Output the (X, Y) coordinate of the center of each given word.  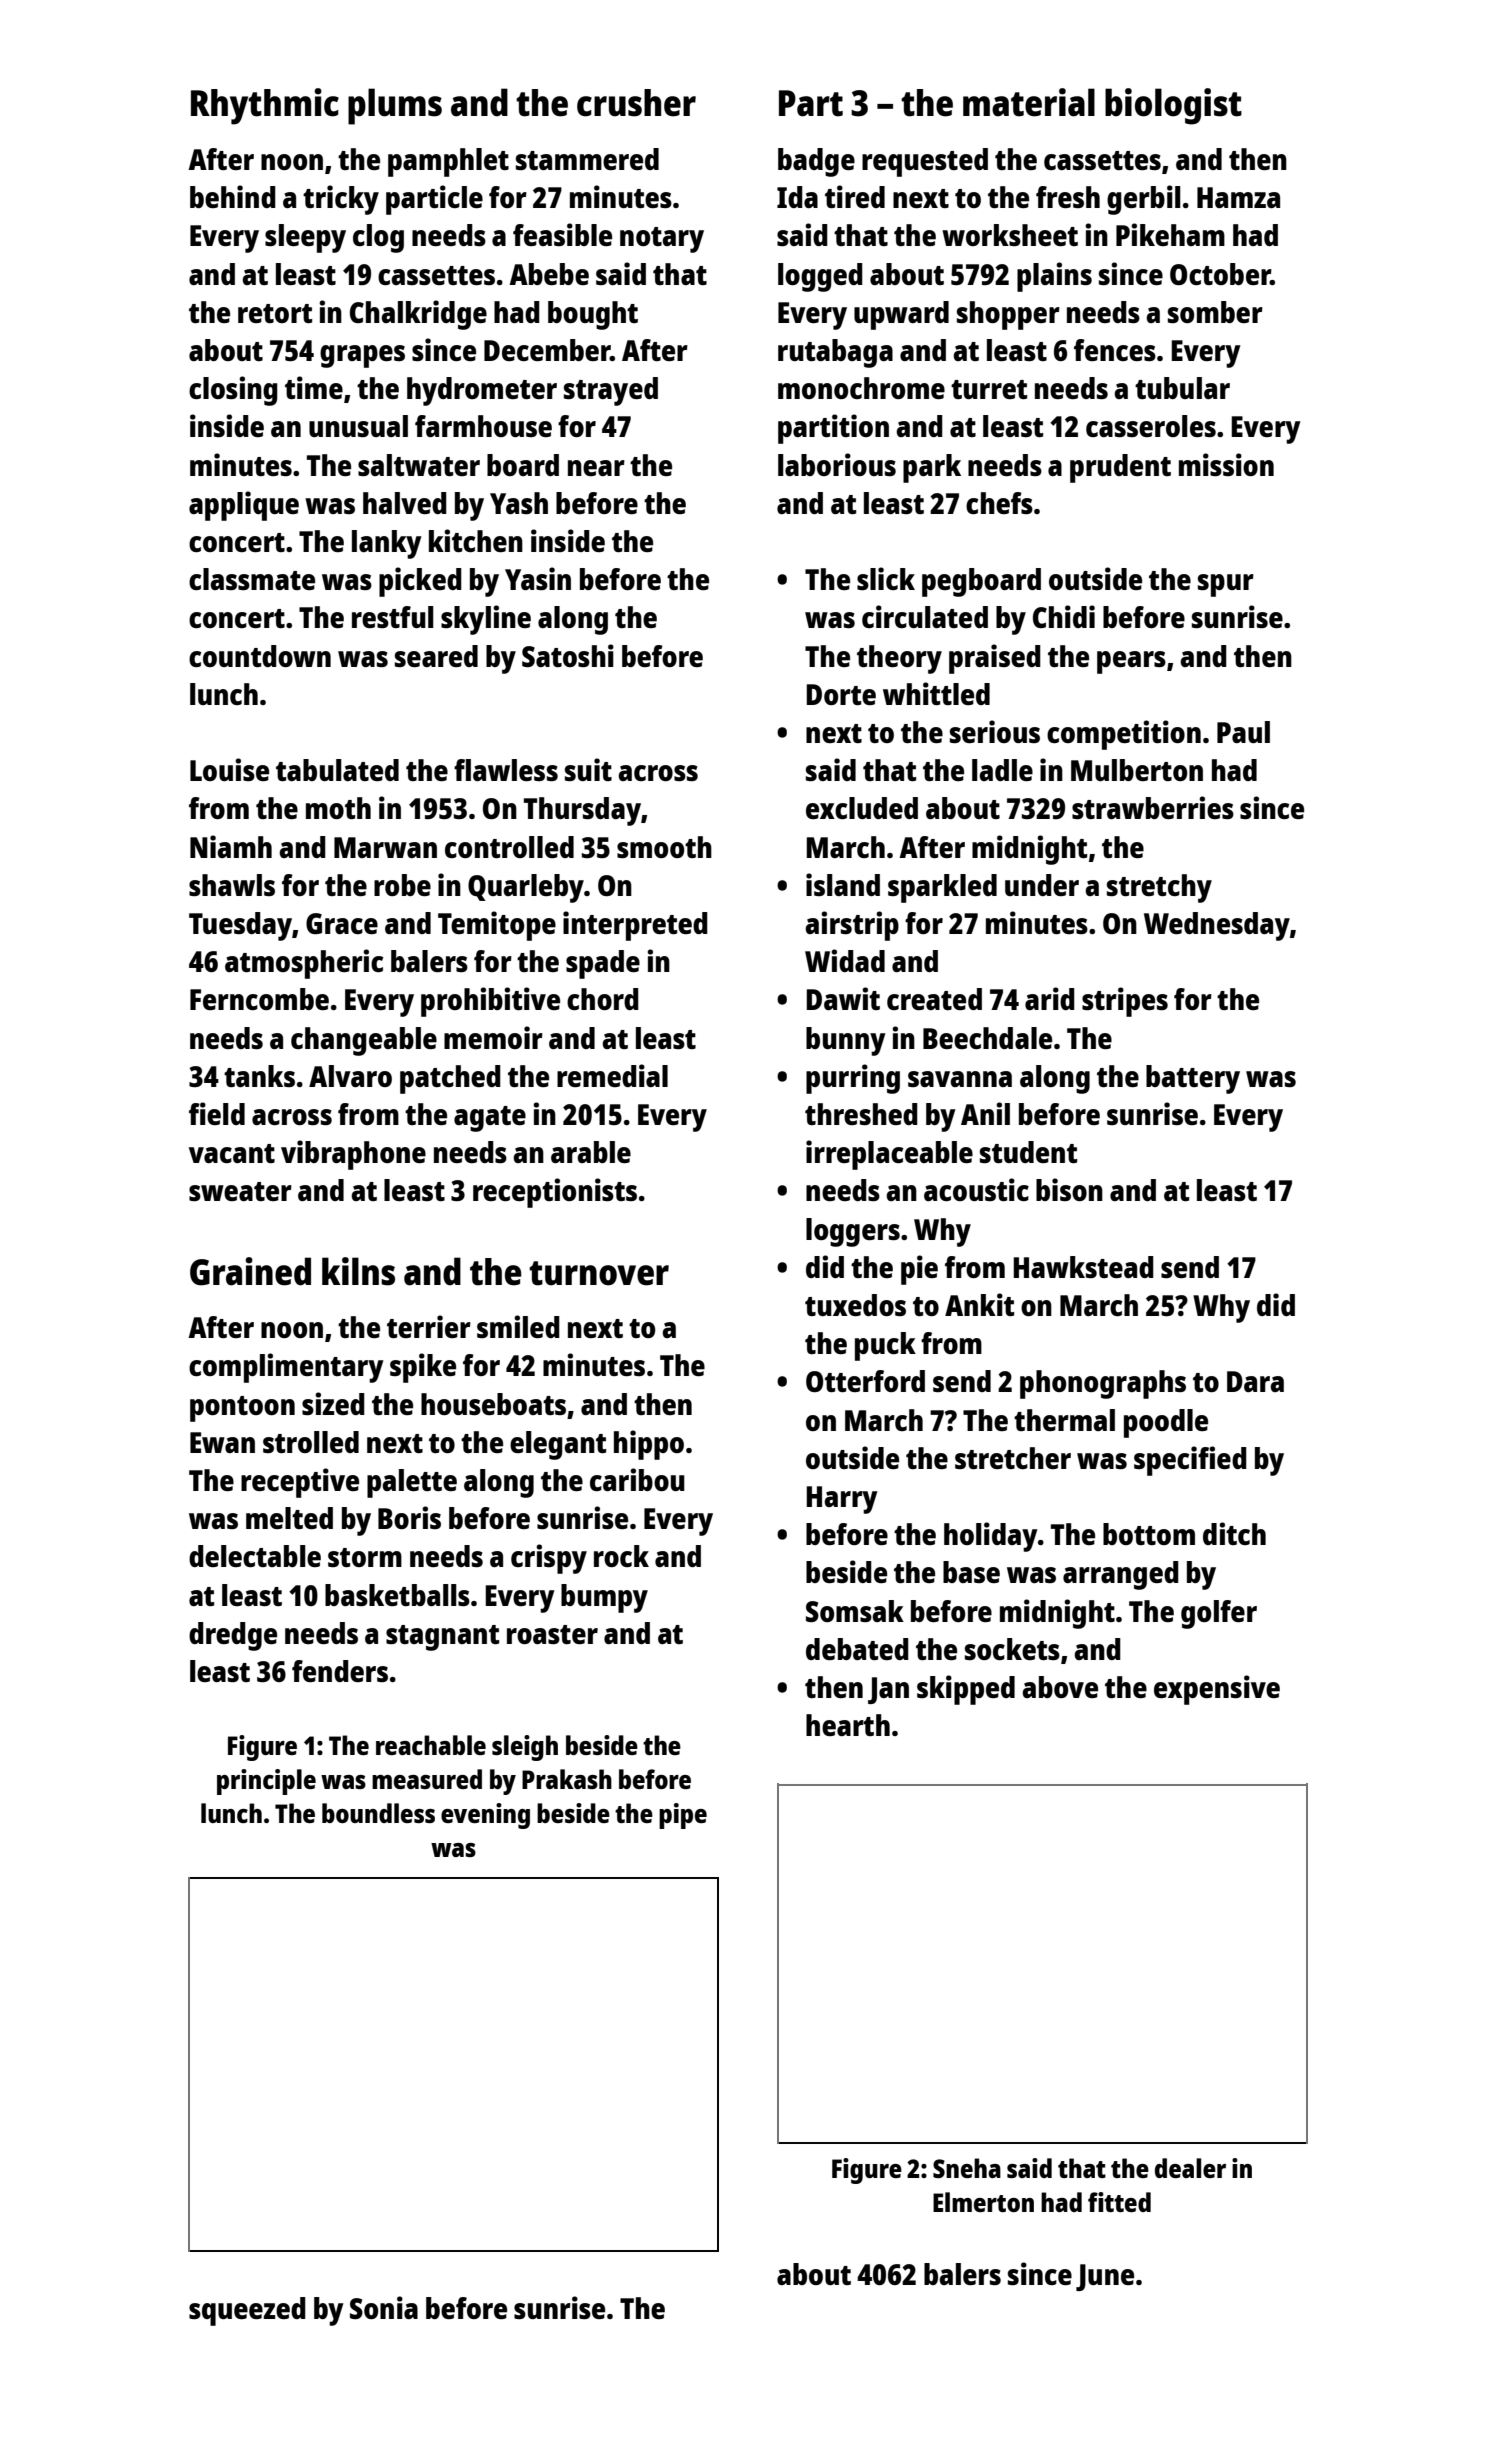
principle (266, 1782)
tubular (1182, 388)
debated (857, 1649)
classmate (252, 579)
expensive (1217, 1690)
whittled (936, 693)
